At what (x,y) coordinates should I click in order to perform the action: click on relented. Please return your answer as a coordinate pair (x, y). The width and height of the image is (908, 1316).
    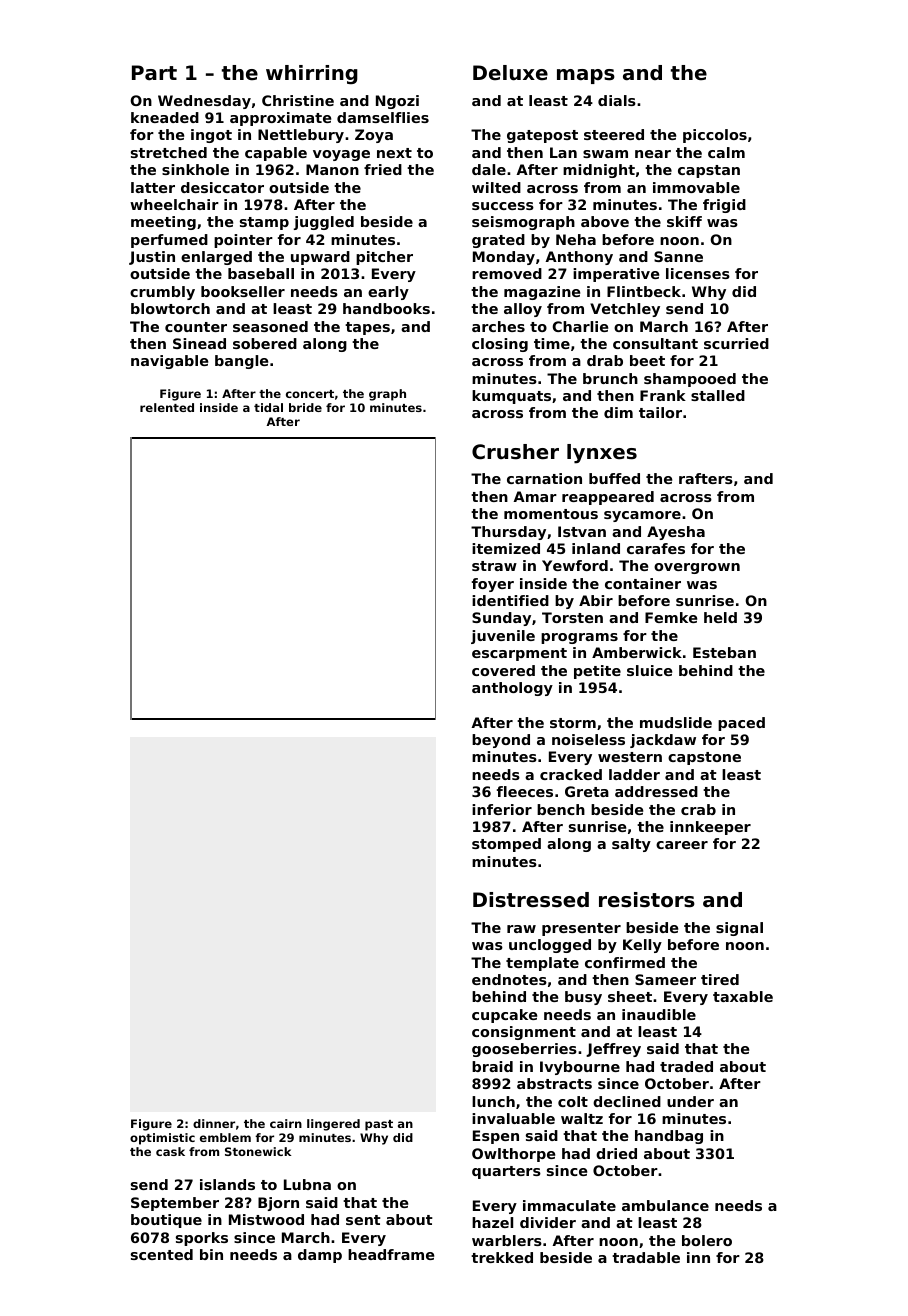
    Looking at the image, I should click on (167, 407).
